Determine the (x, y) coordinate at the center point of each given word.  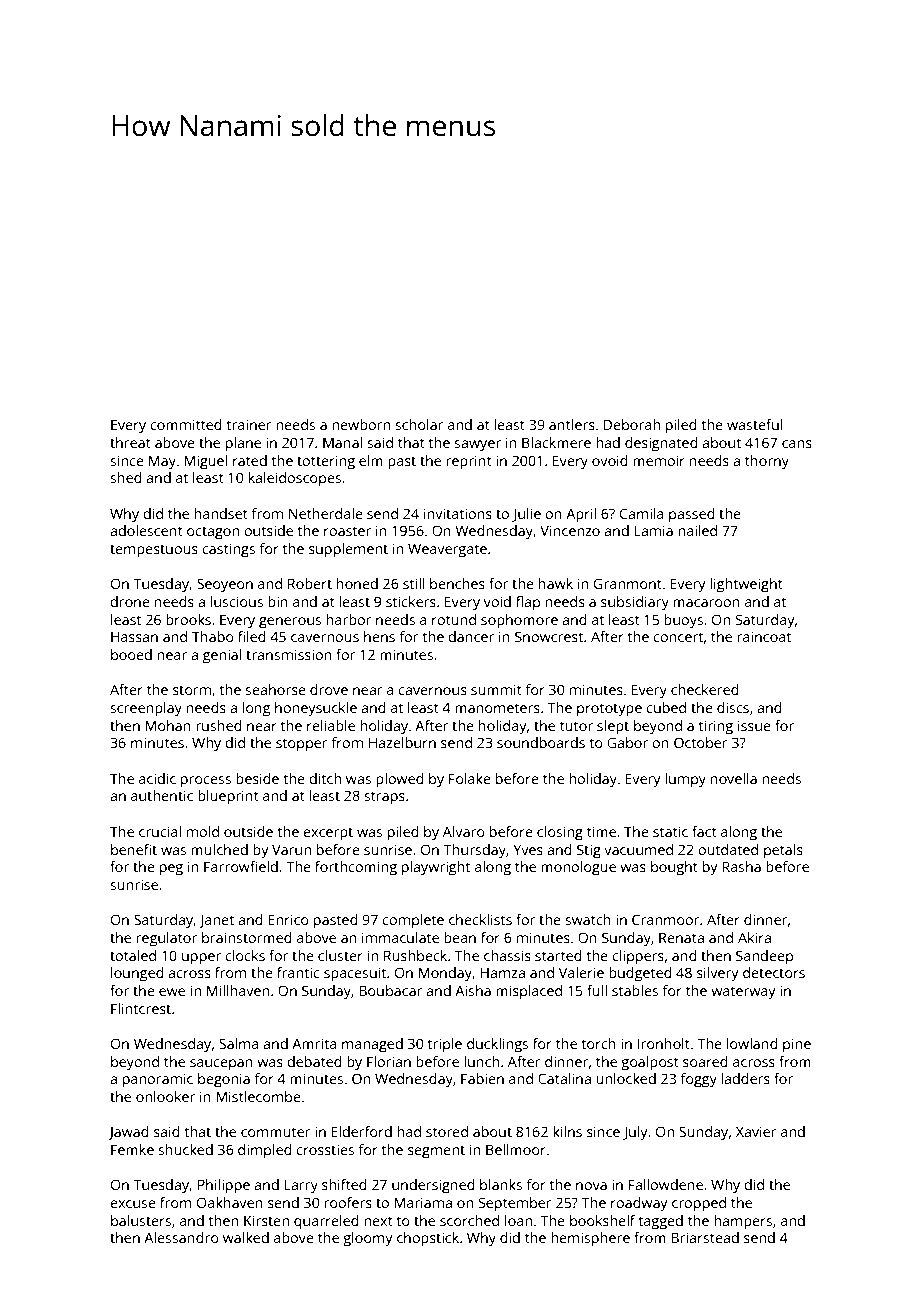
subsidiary (635, 603)
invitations (458, 513)
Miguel (205, 462)
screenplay (146, 709)
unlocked (626, 1078)
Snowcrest (549, 636)
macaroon (706, 603)
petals (783, 851)
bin (278, 601)
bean (460, 937)
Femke (132, 1149)
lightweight (746, 585)
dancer (471, 636)
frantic (298, 972)
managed (372, 1045)
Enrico (288, 919)
